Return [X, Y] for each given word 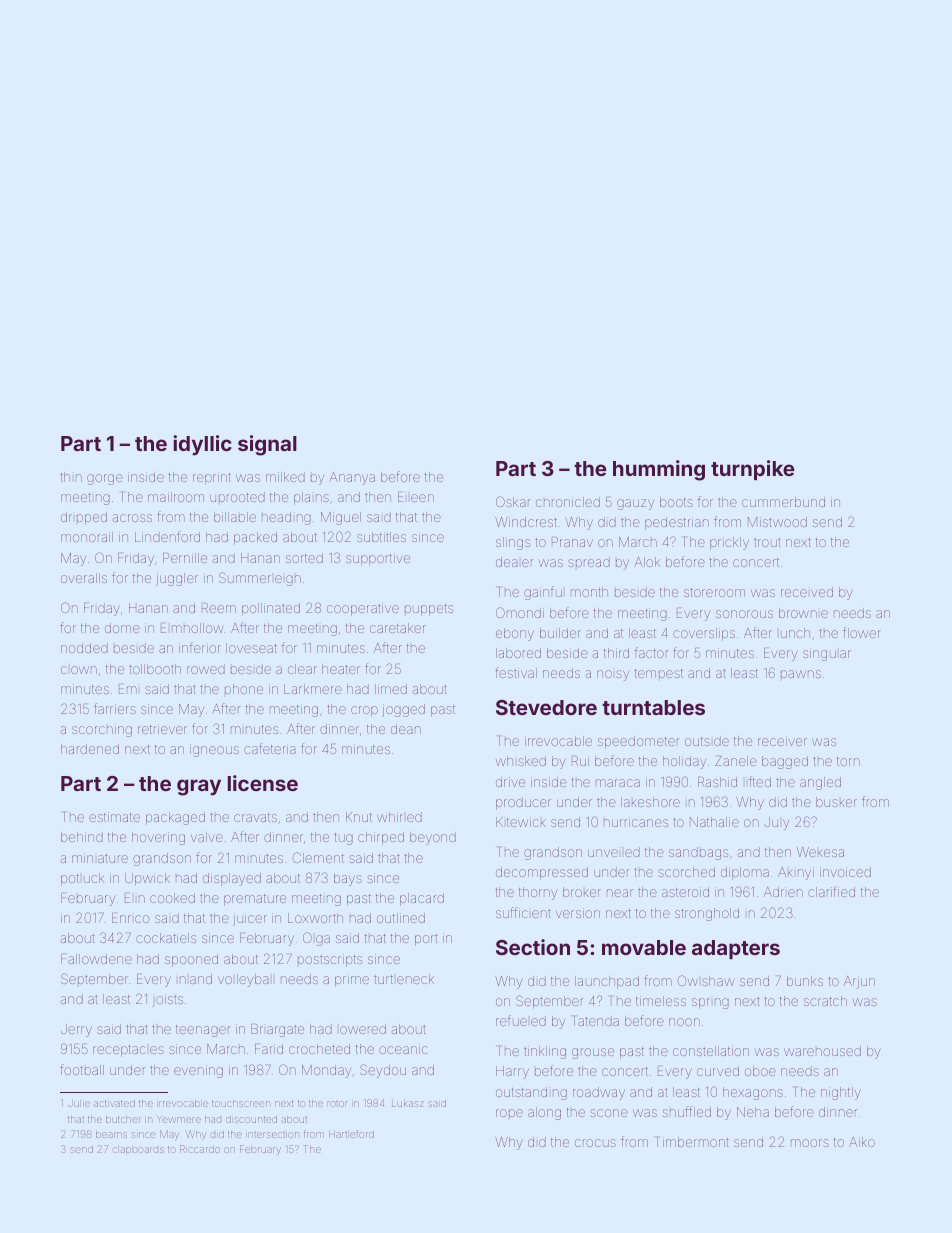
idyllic [202, 445]
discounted [251, 1119]
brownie [803, 613]
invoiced [845, 872]
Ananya [352, 478]
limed [391, 689]
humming [659, 470]
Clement [318, 857]
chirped [381, 838]
